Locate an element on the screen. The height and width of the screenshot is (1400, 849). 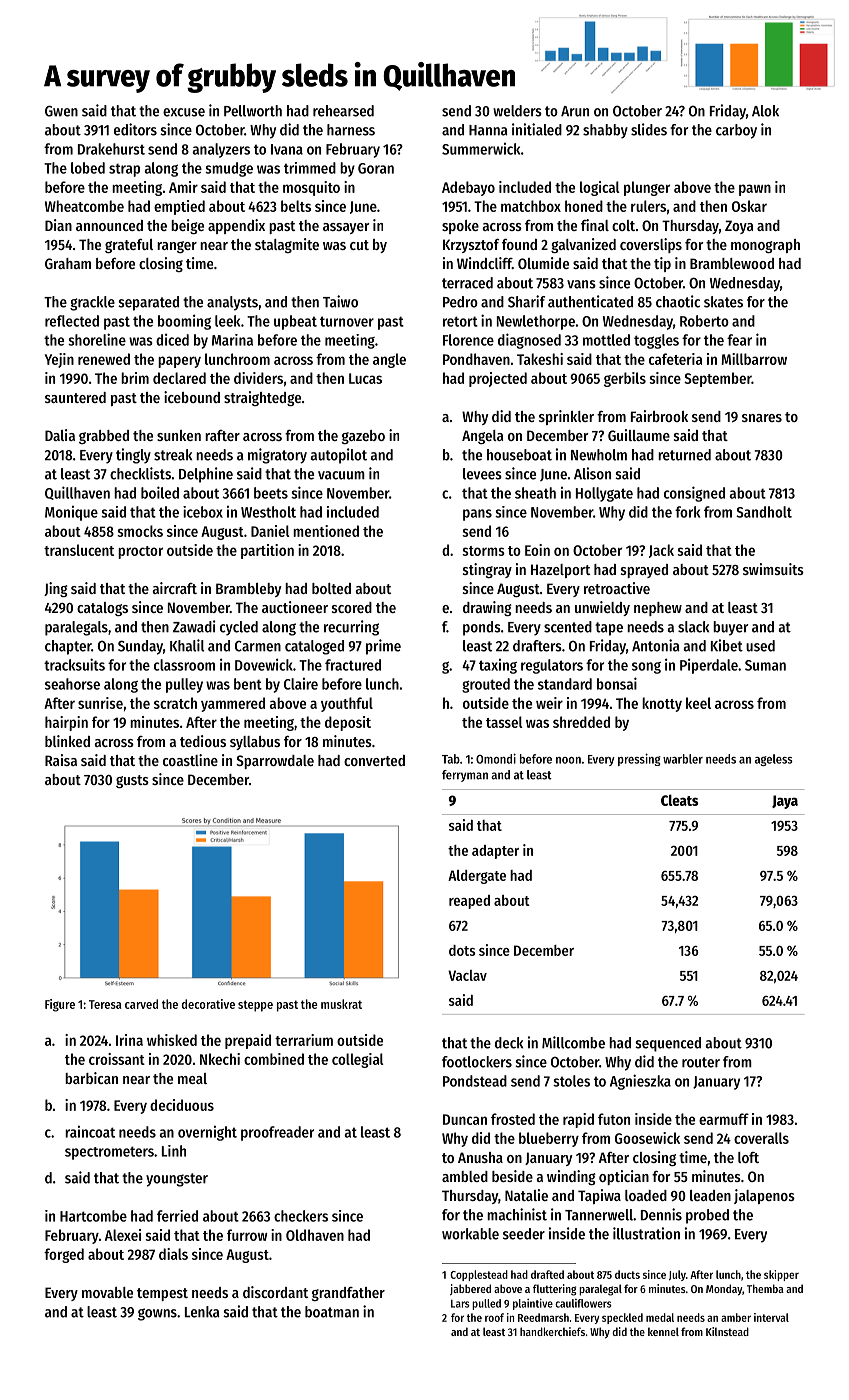
furrow is located at coordinates (247, 1235).
